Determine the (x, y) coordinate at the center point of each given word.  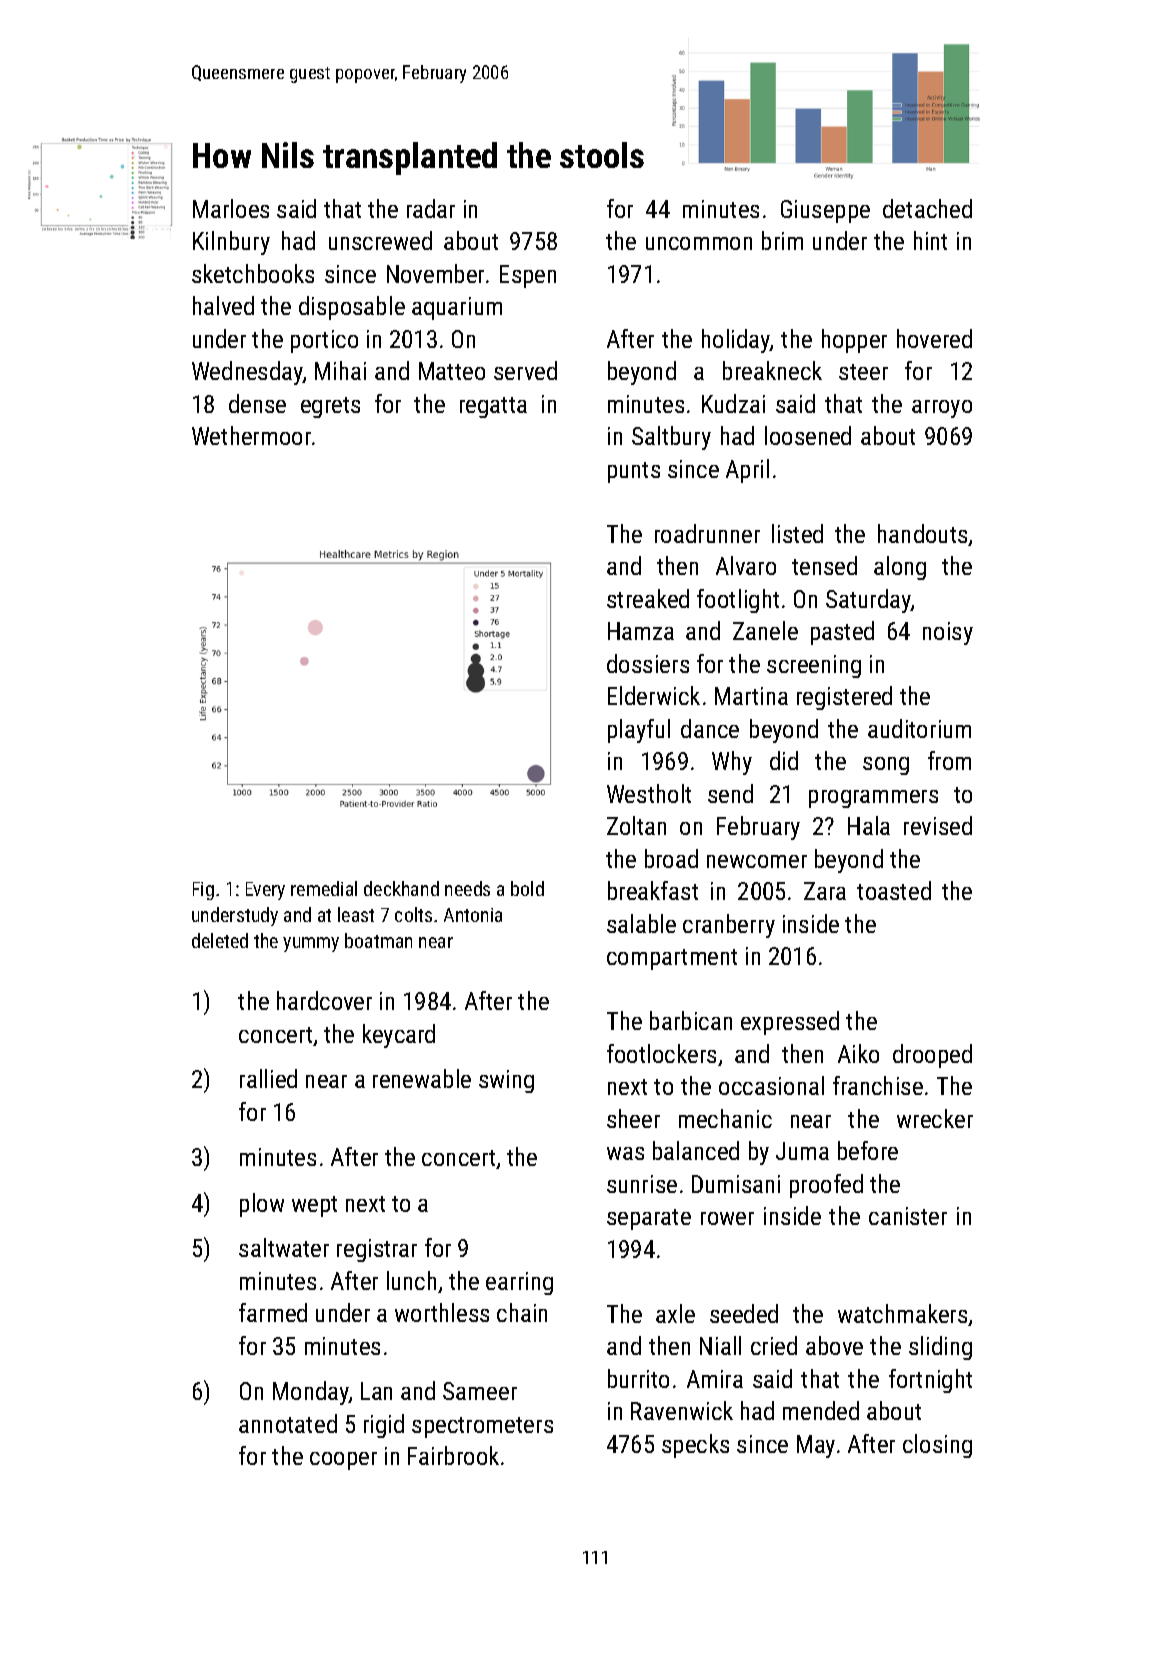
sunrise (642, 1184)
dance (710, 728)
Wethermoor (251, 435)
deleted (220, 940)
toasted (894, 890)
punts (634, 472)
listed (797, 533)
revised (938, 825)
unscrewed (380, 240)
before (868, 1150)
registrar (377, 1250)
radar (431, 208)
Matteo (452, 371)
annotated (288, 1423)
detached (927, 208)
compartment (672, 959)
